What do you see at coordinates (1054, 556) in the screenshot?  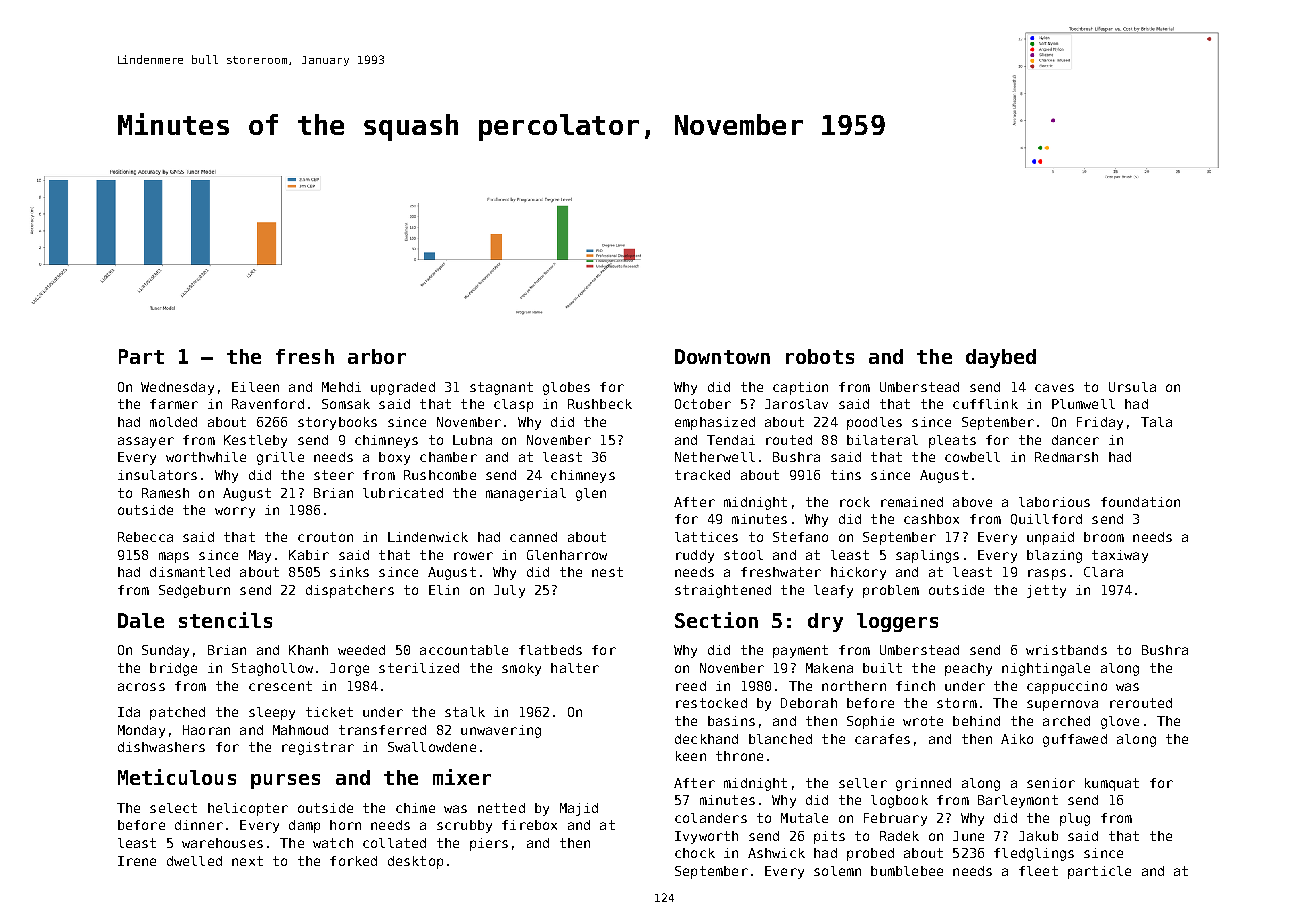 I see `blazing` at bounding box center [1054, 556].
